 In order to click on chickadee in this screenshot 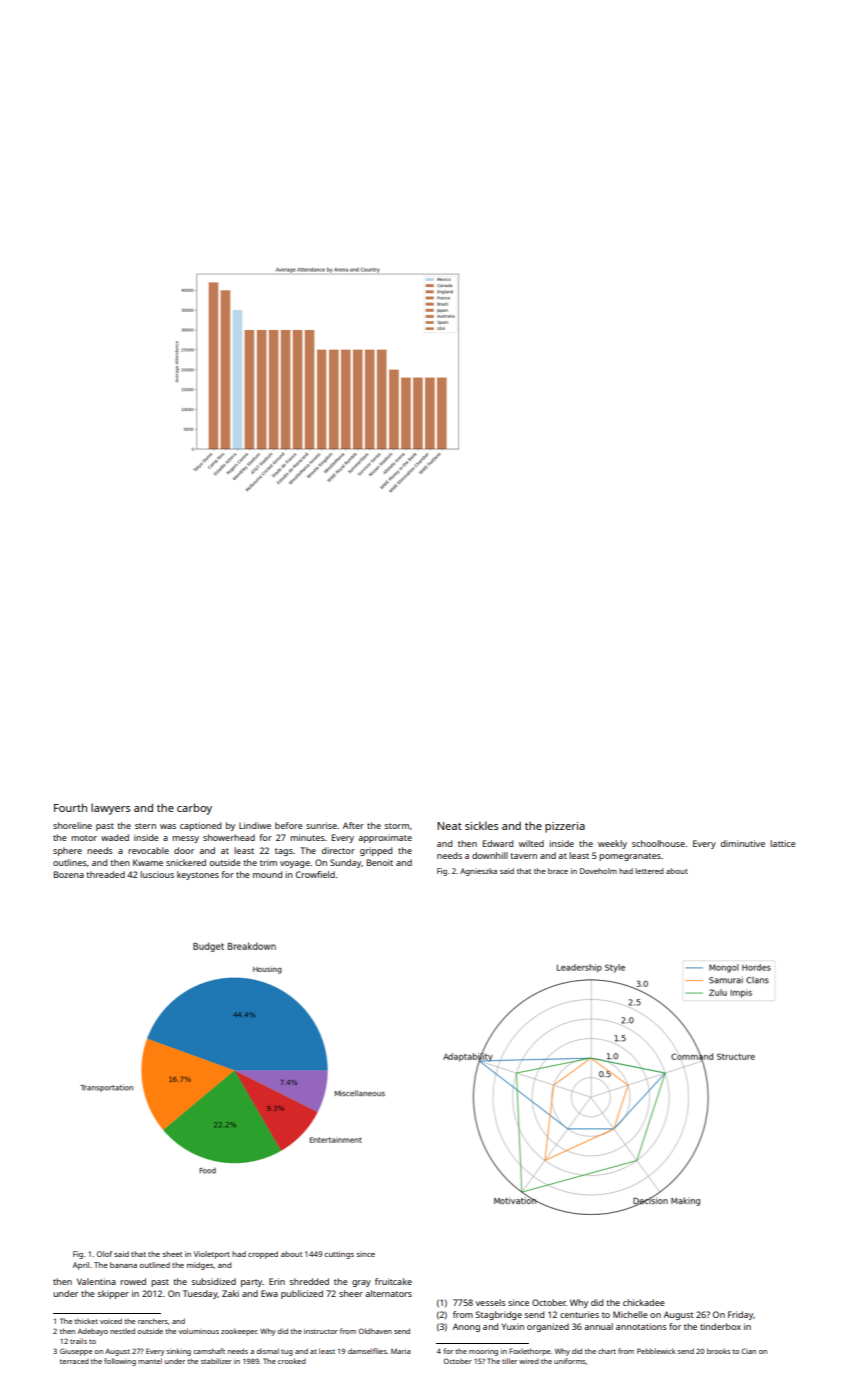, I will do `click(644, 1302)`.
